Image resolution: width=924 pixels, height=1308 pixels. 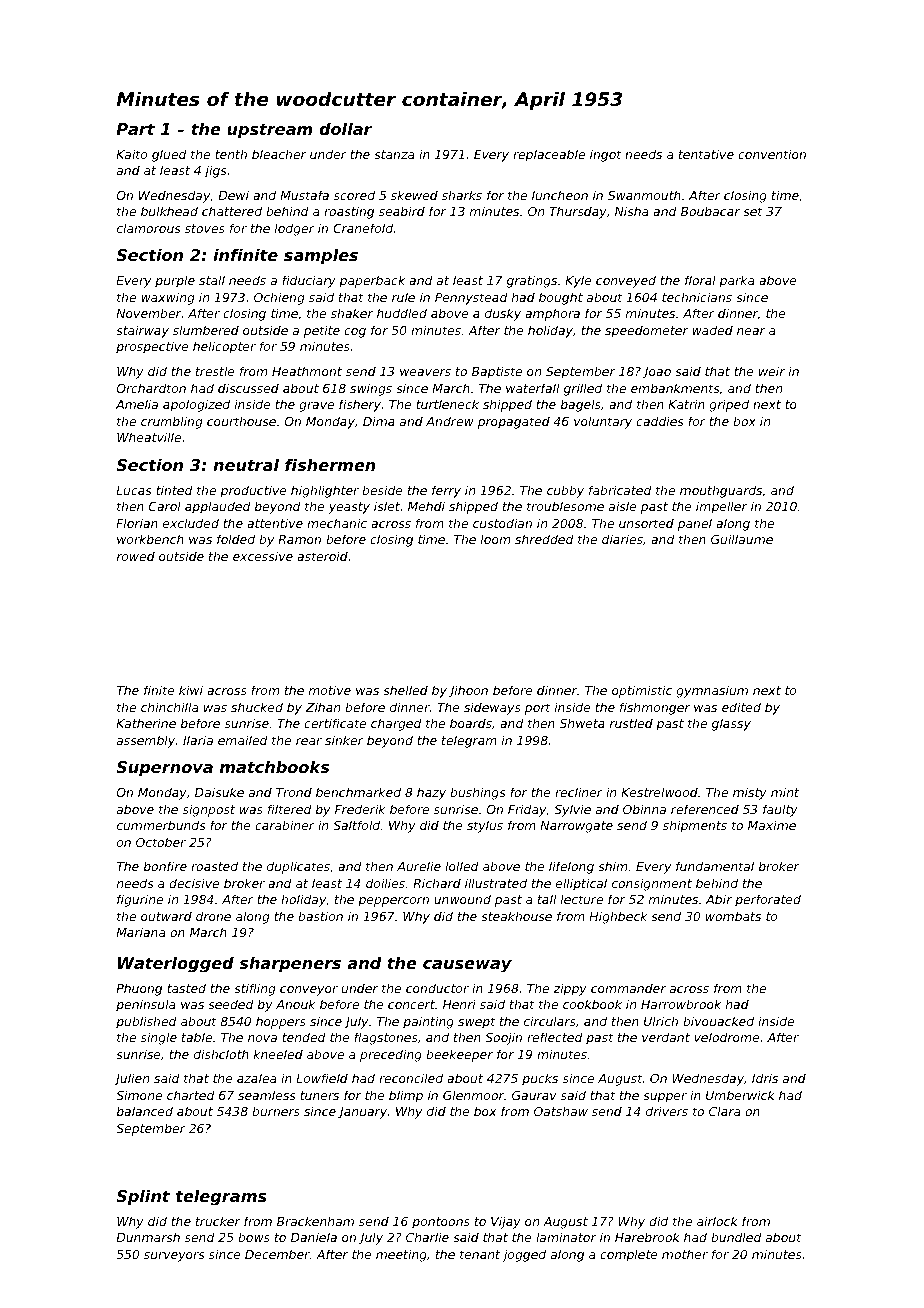 What do you see at coordinates (263, 556) in the document?
I see `excessive` at bounding box center [263, 556].
